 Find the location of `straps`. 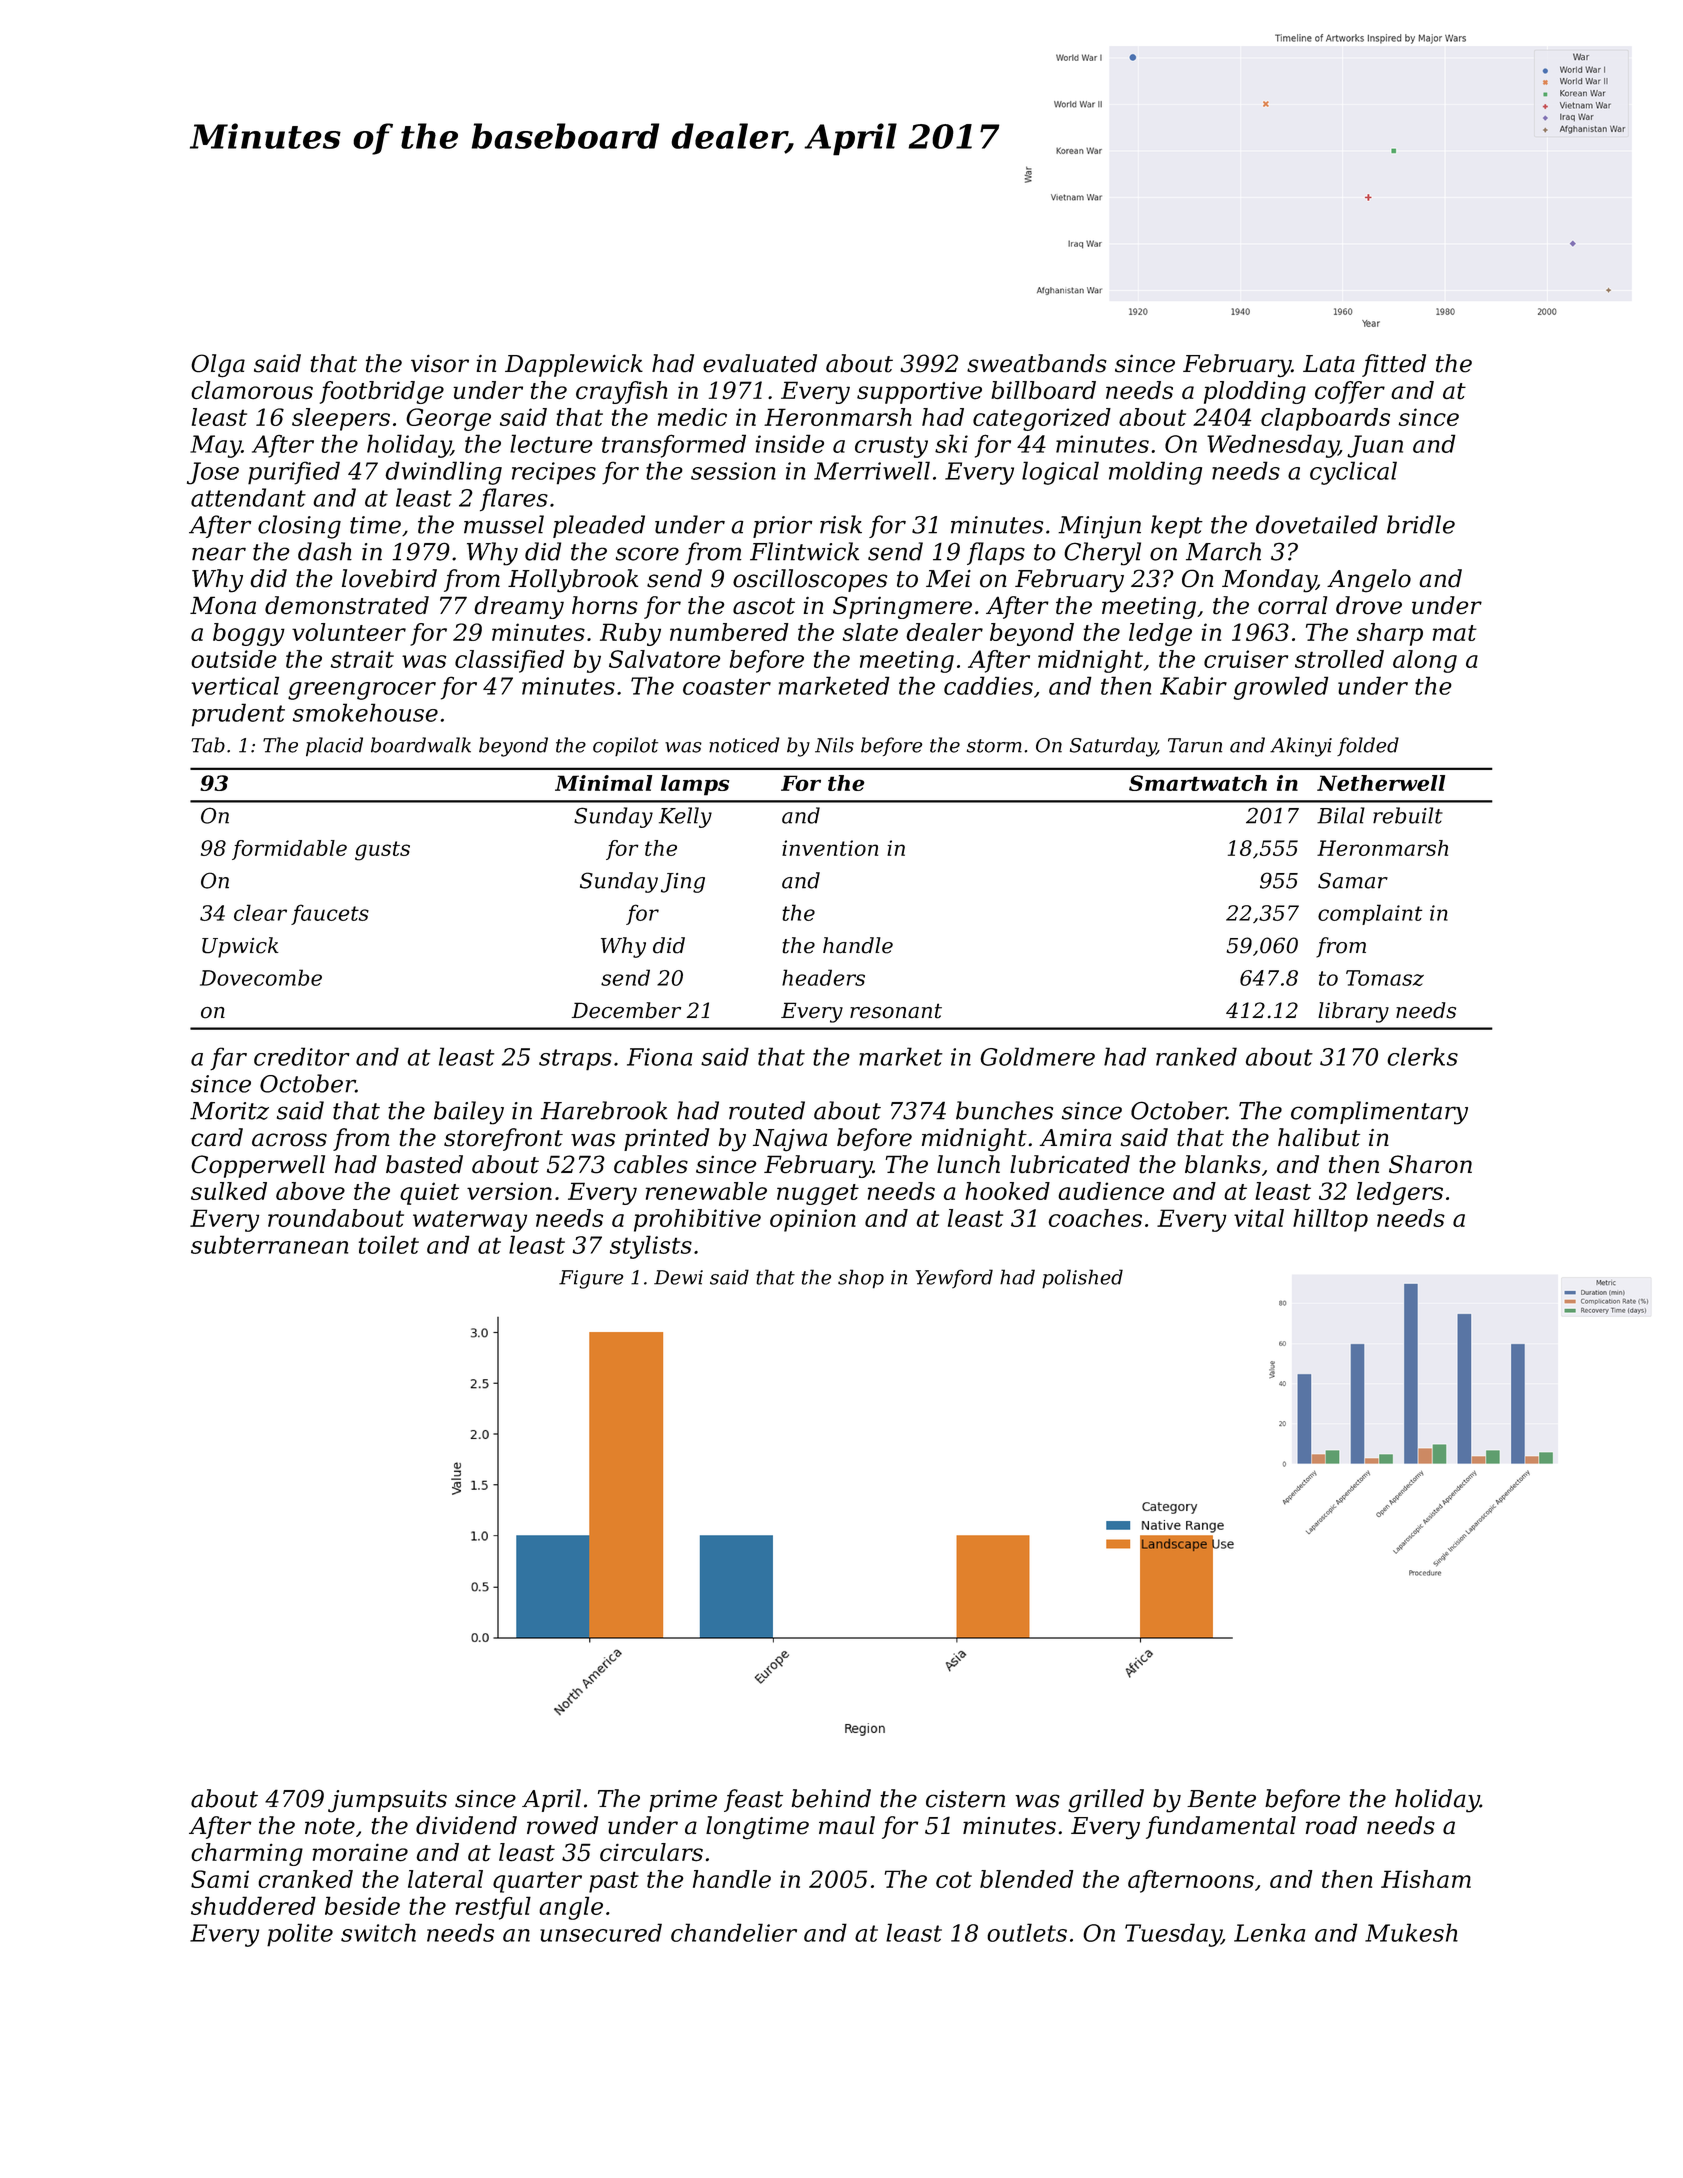

straps is located at coordinates (575, 1060).
